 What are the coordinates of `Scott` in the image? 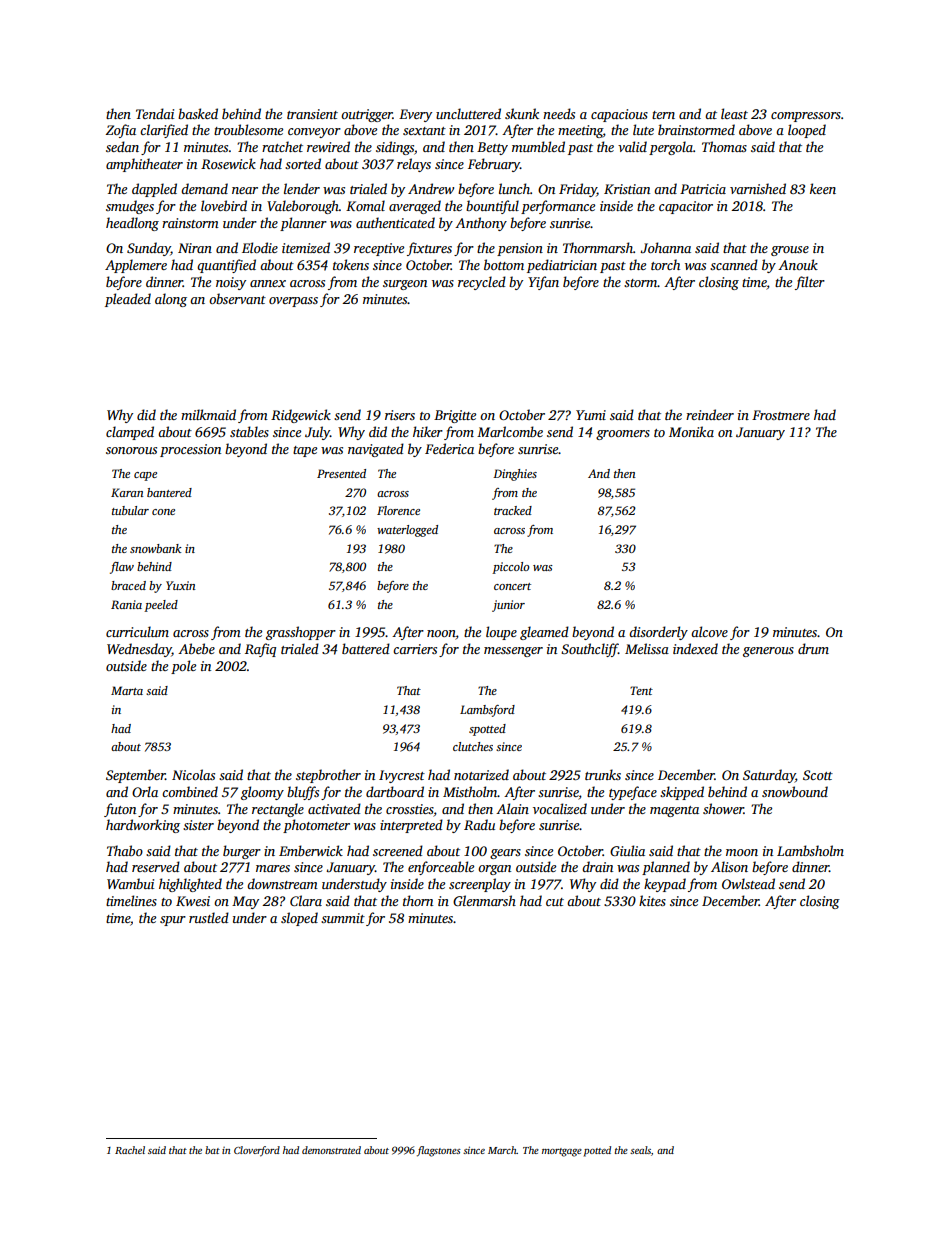 It's located at (818, 775).
